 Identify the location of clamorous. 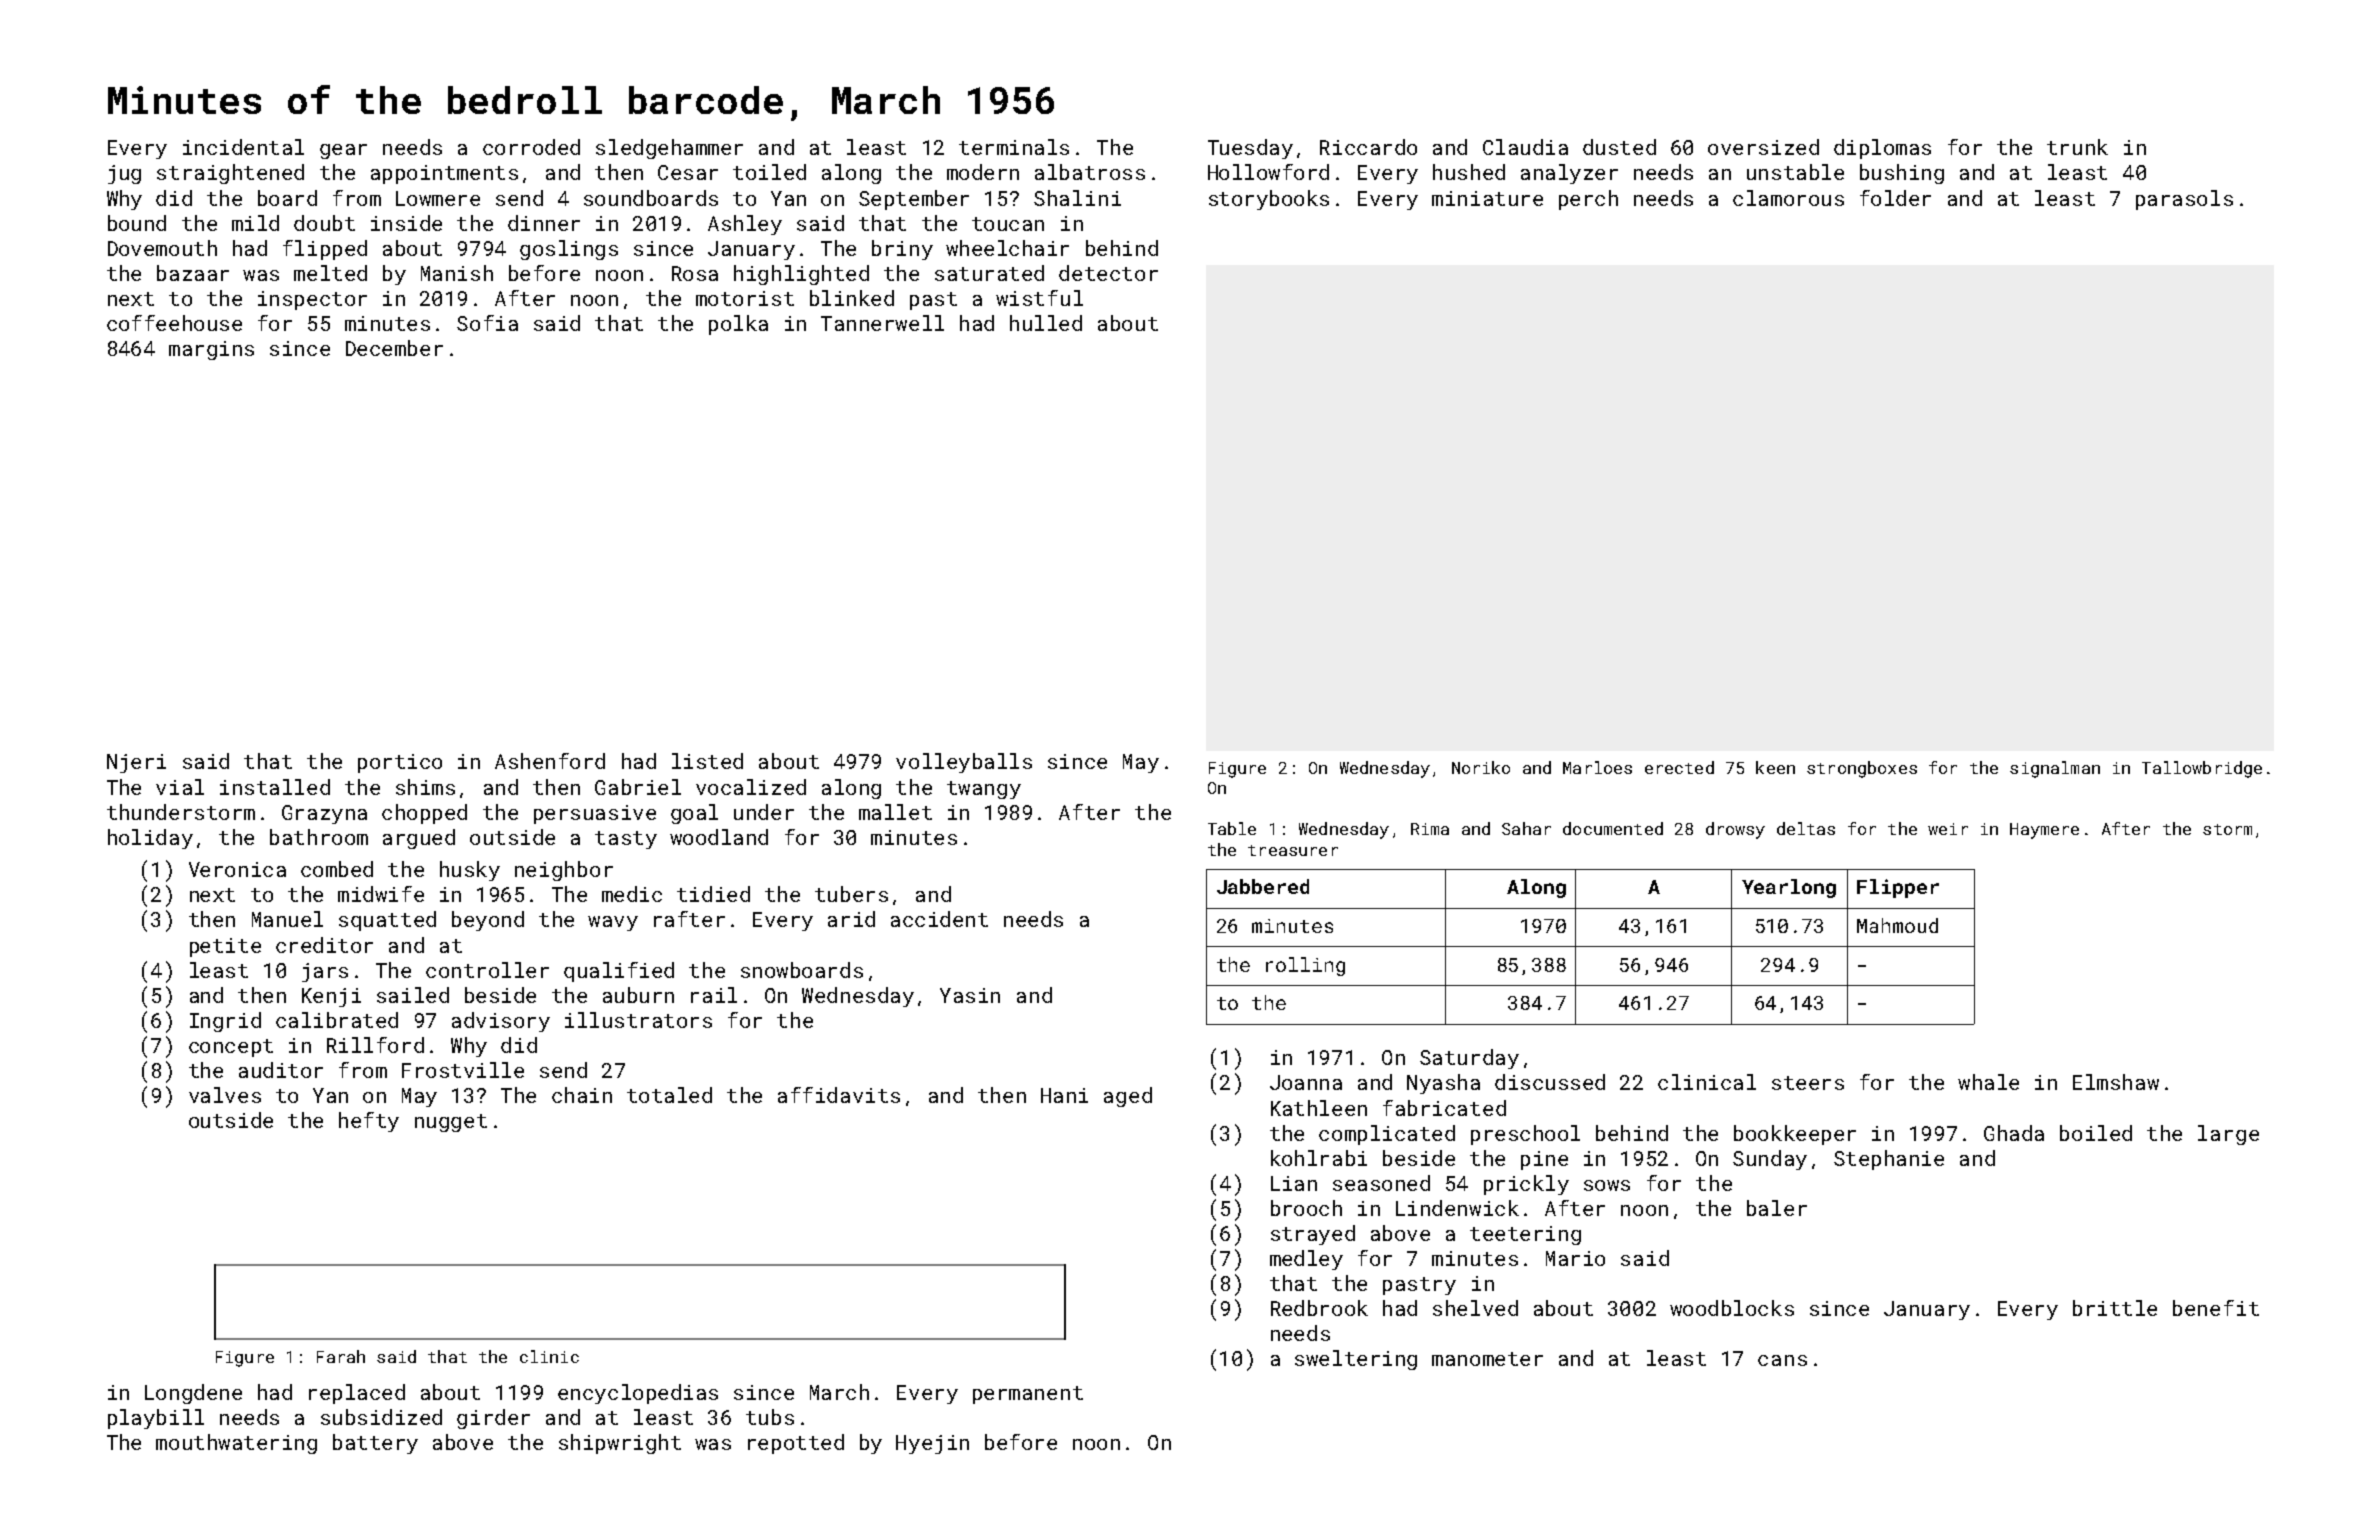
(1788, 198).
